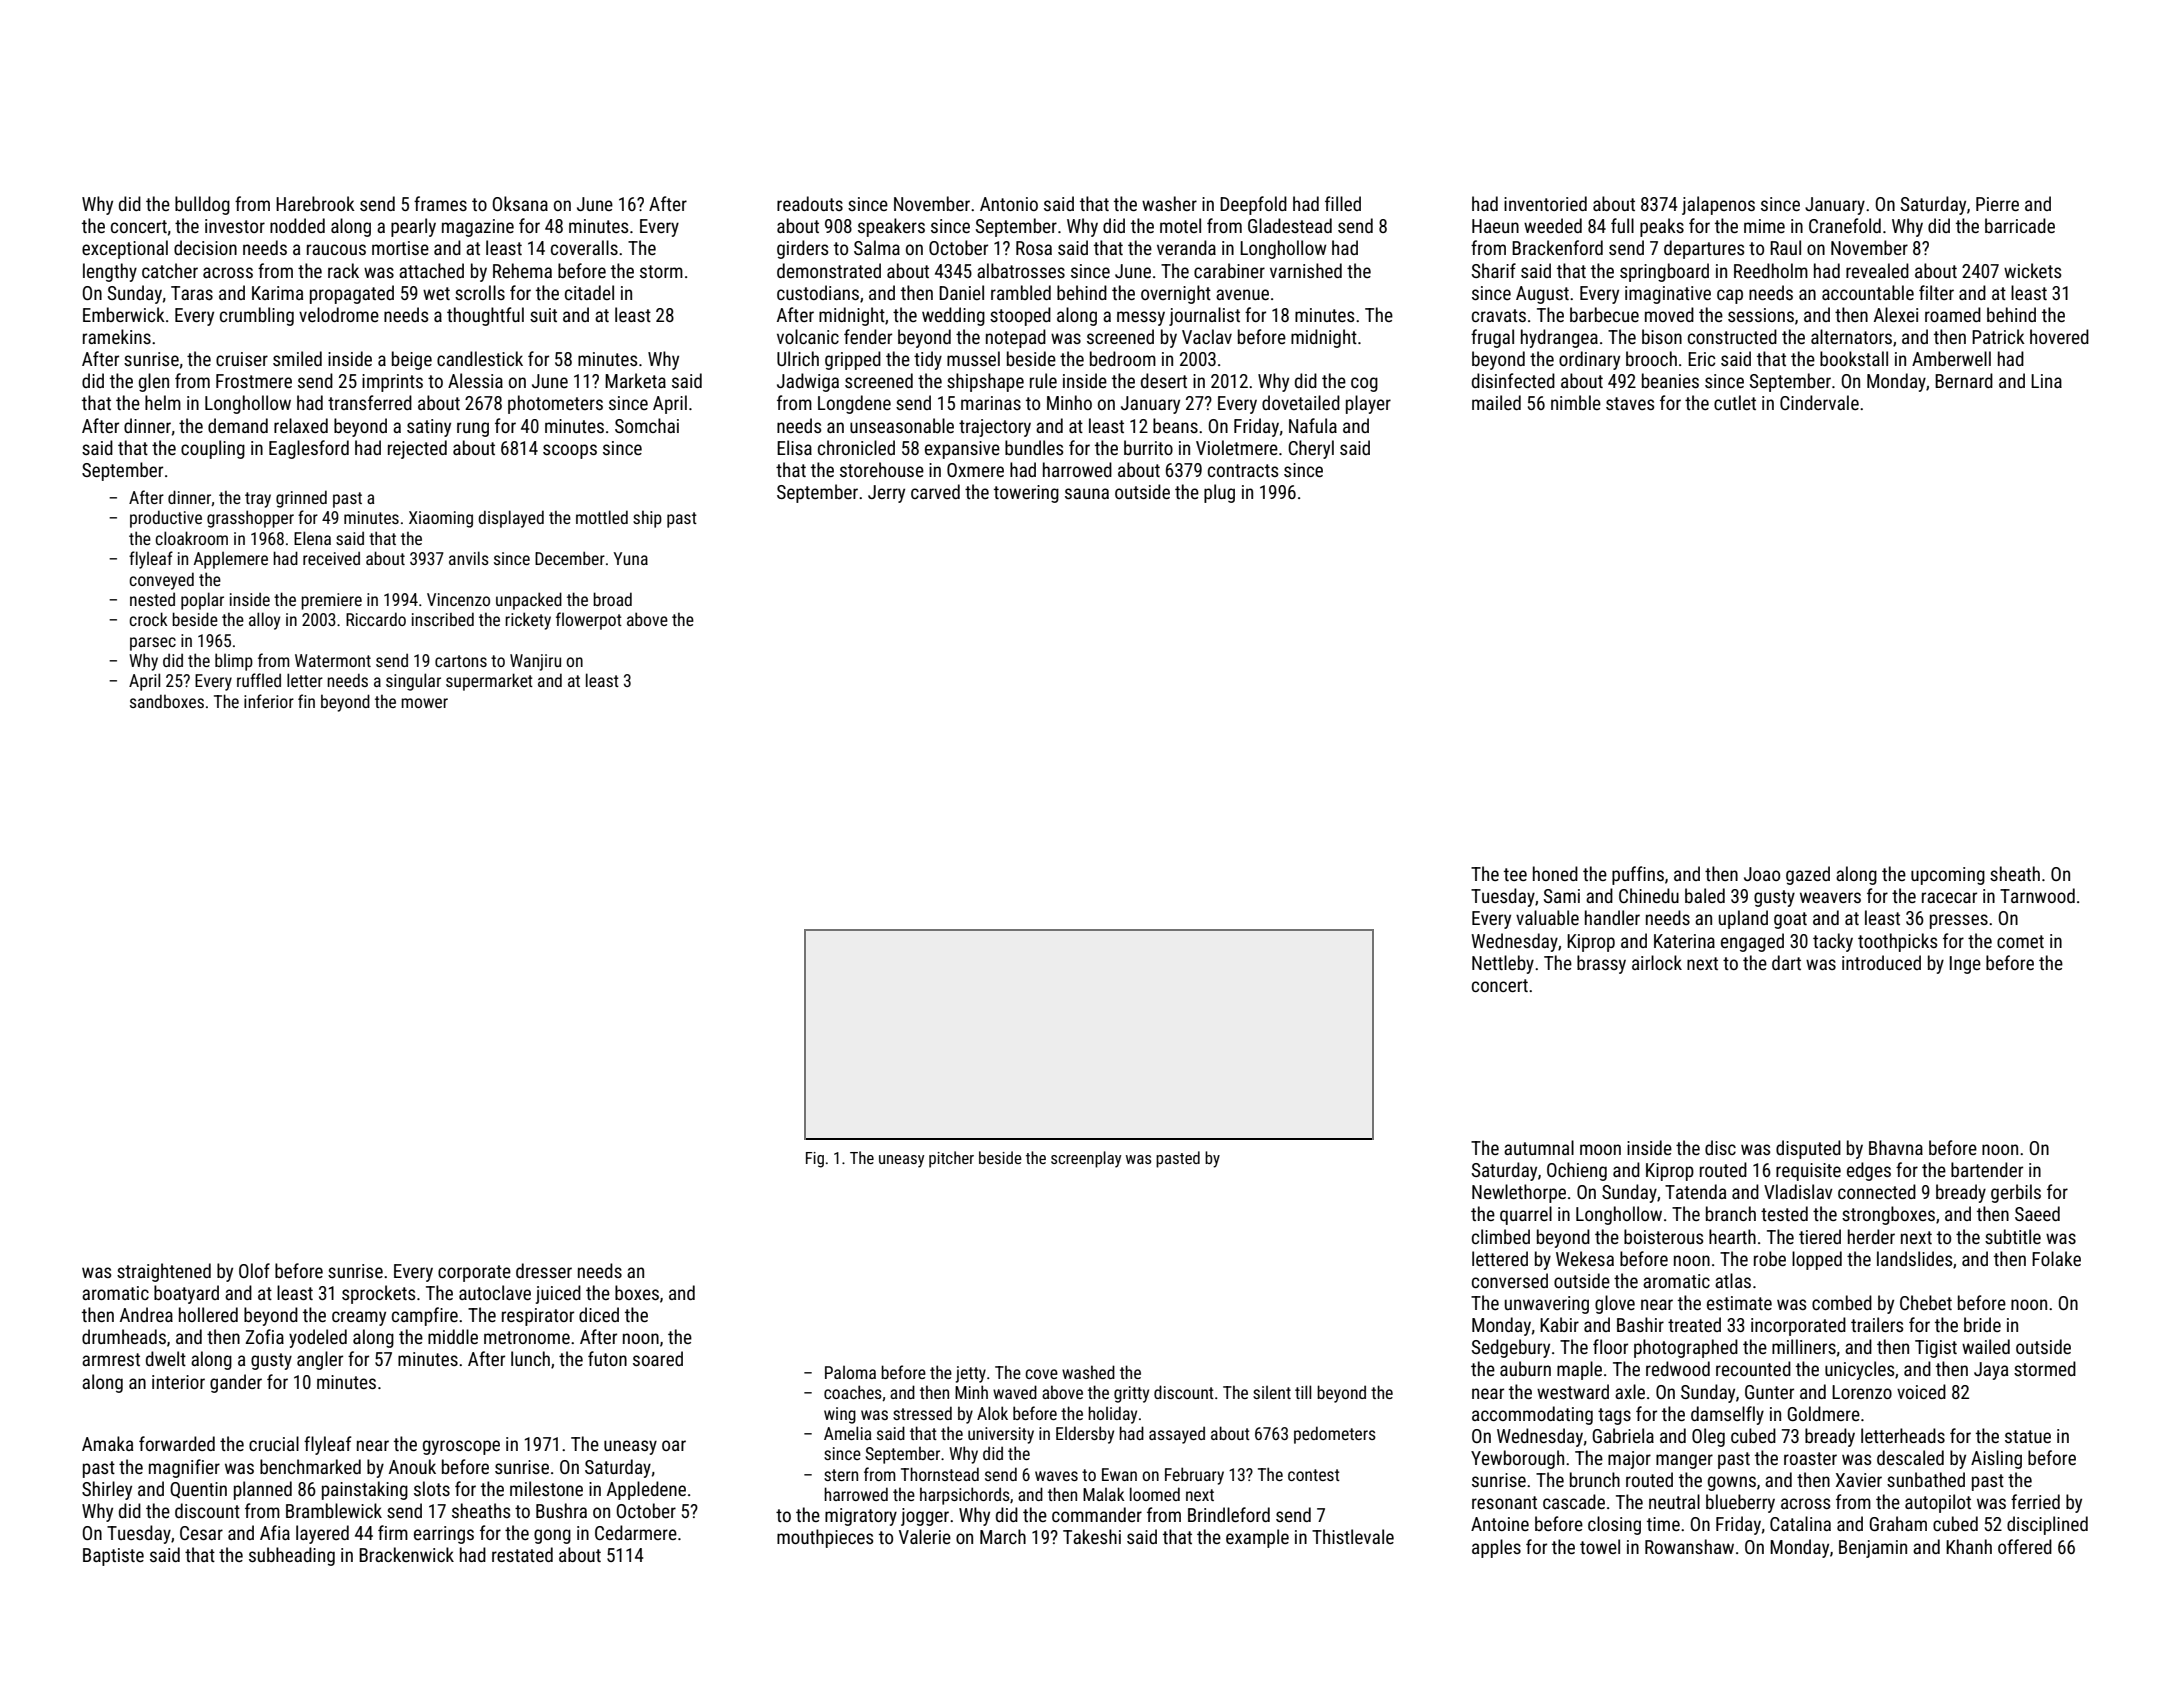  What do you see at coordinates (1164, 380) in the screenshot?
I see `desert` at bounding box center [1164, 380].
